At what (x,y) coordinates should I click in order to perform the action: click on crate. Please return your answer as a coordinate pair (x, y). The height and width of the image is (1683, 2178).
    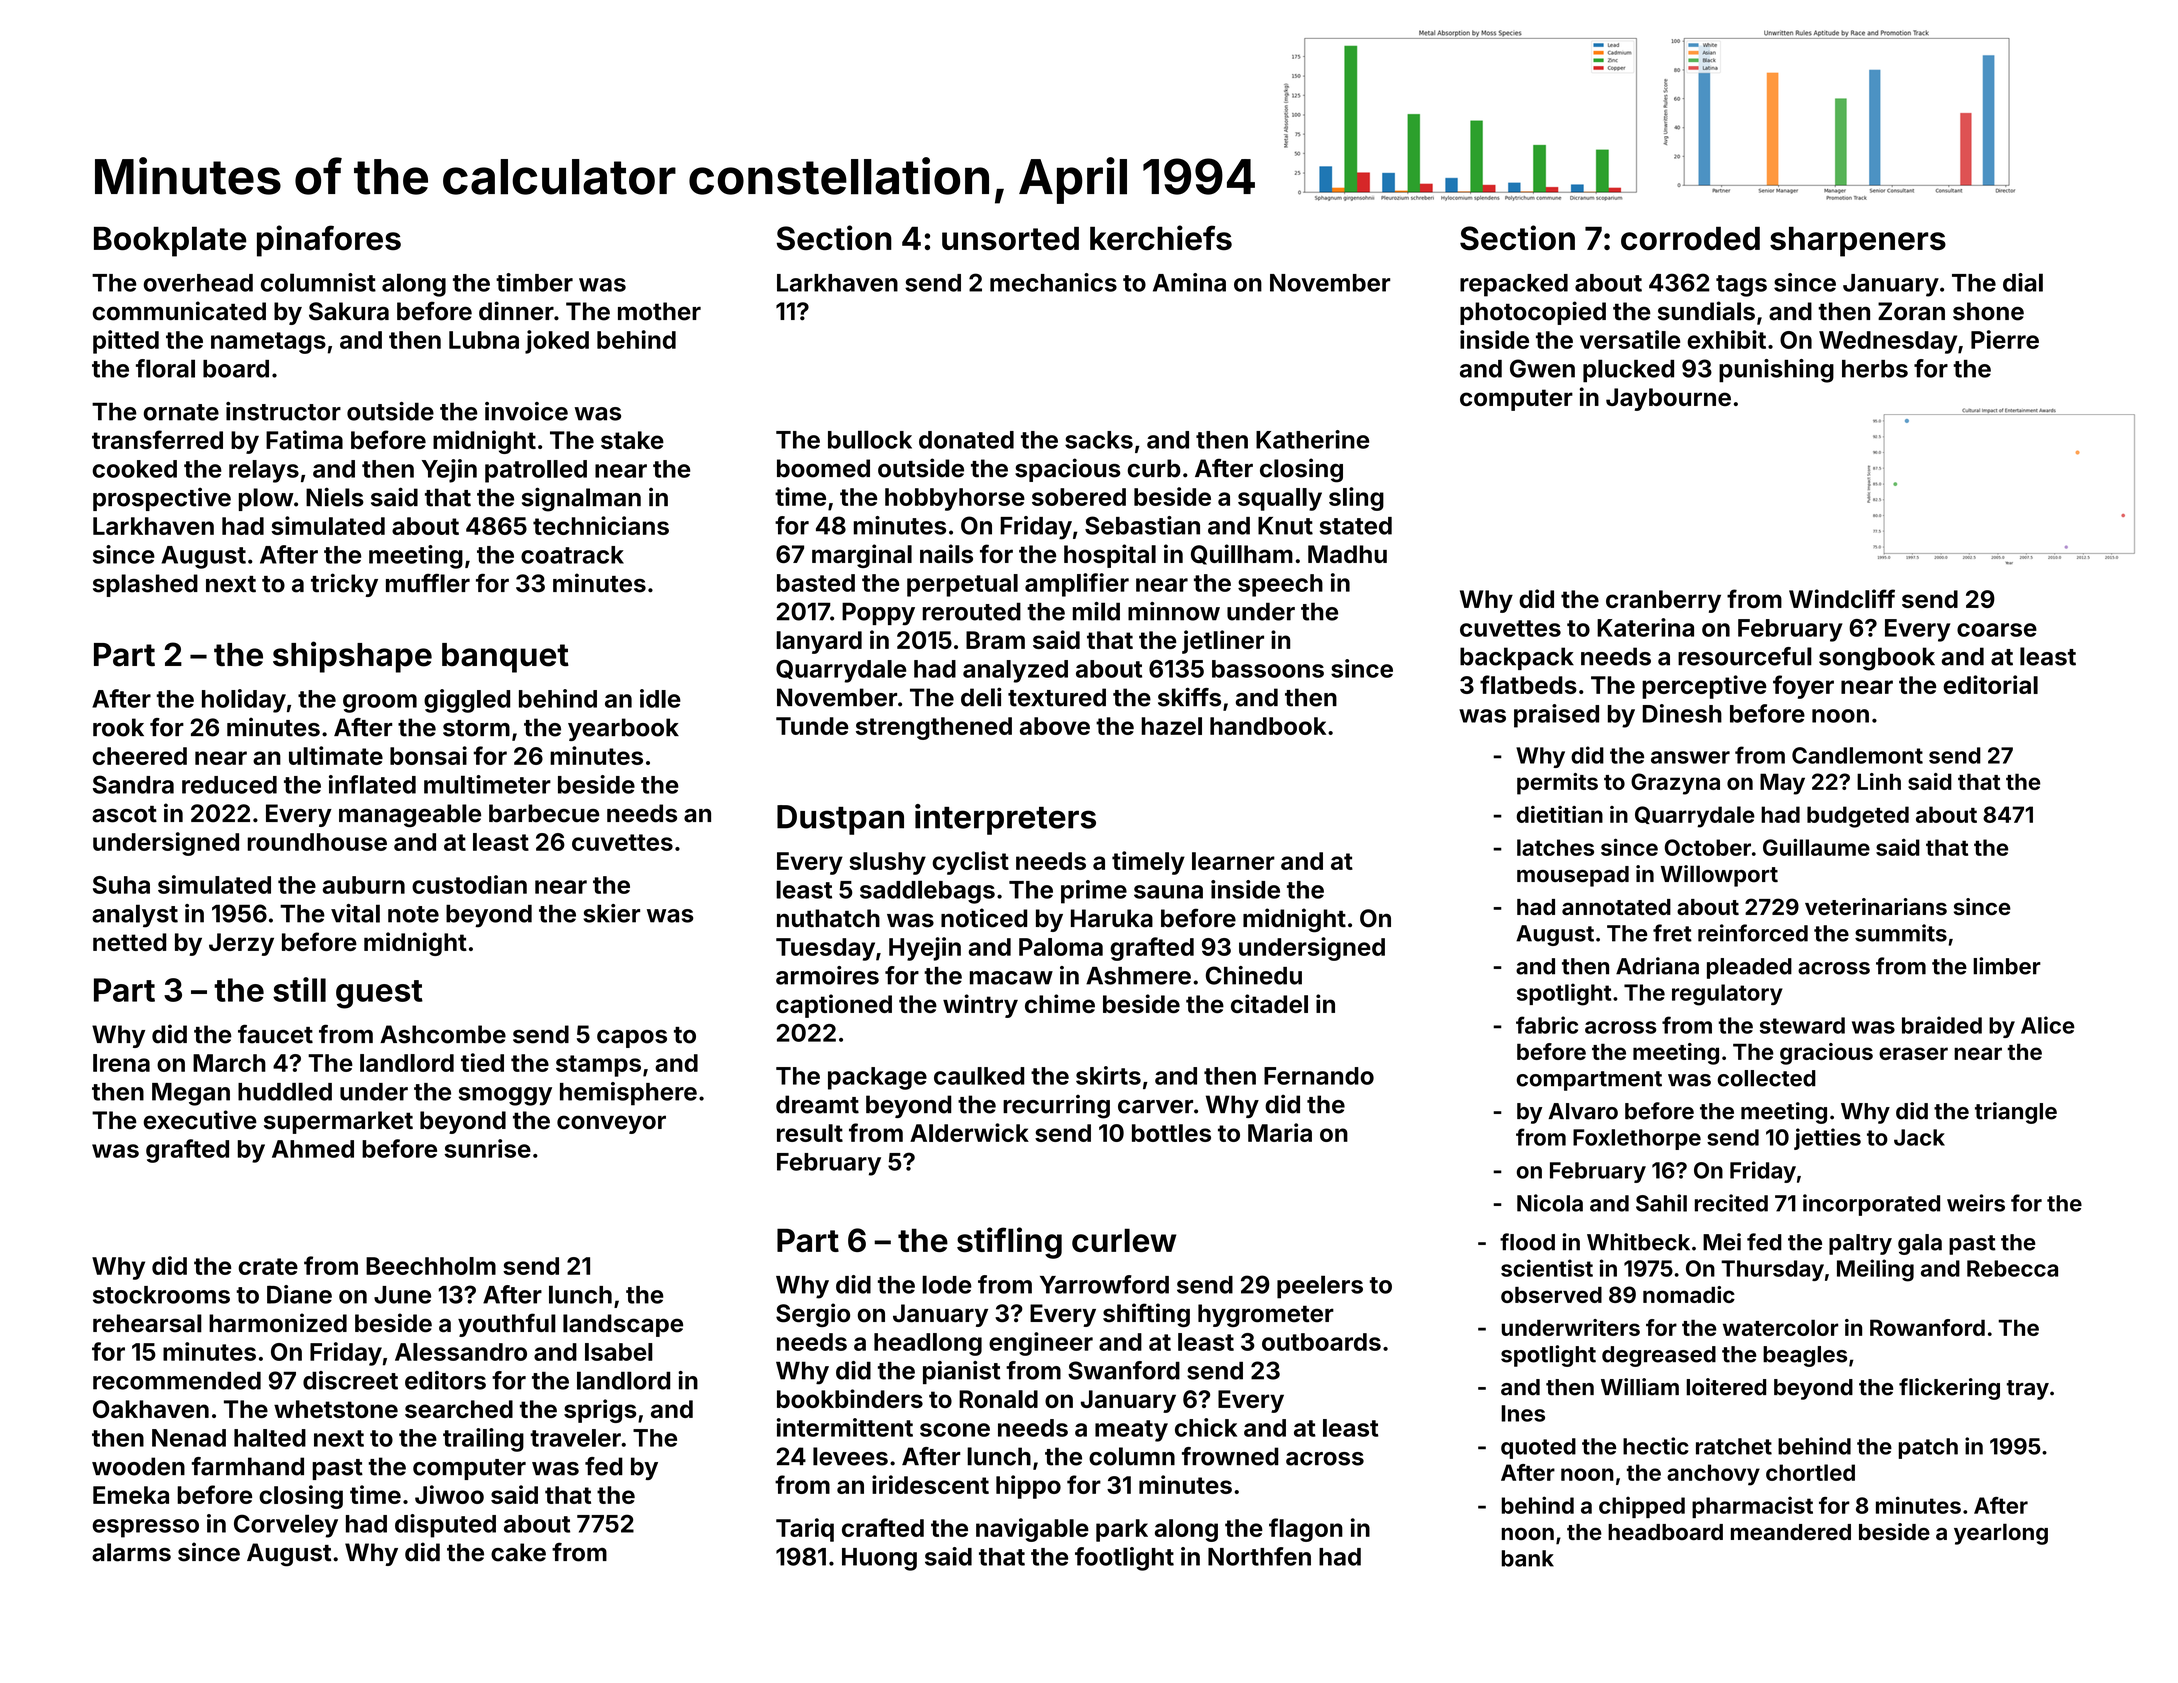
    Looking at the image, I should click on (268, 1266).
